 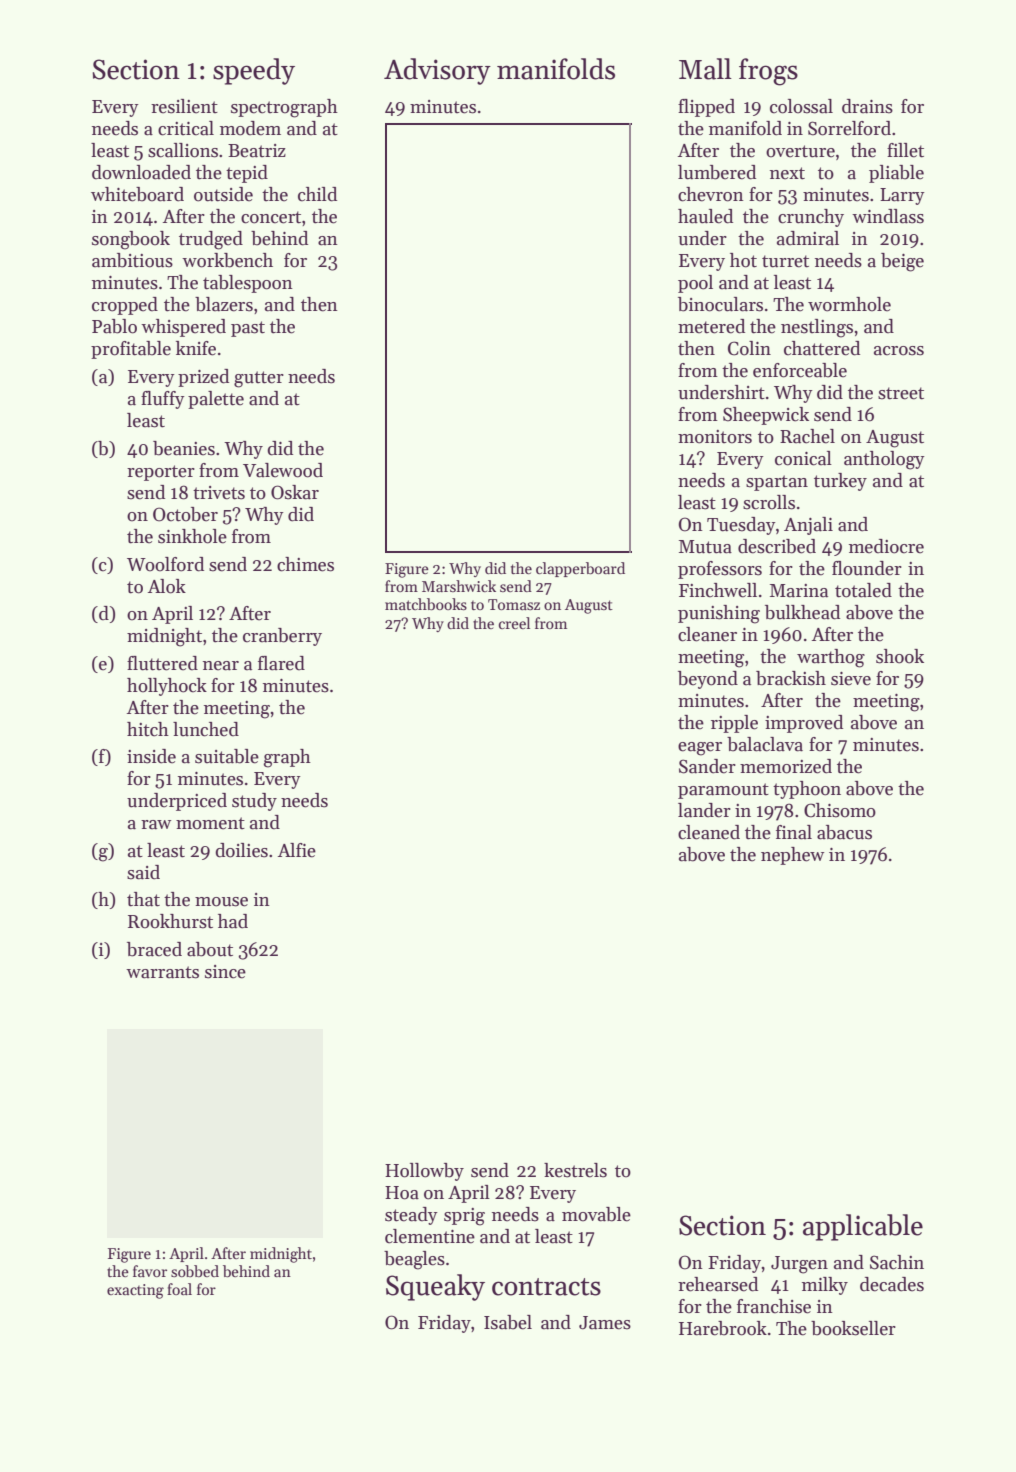 What do you see at coordinates (184, 106) in the screenshot?
I see `resilient` at bounding box center [184, 106].
